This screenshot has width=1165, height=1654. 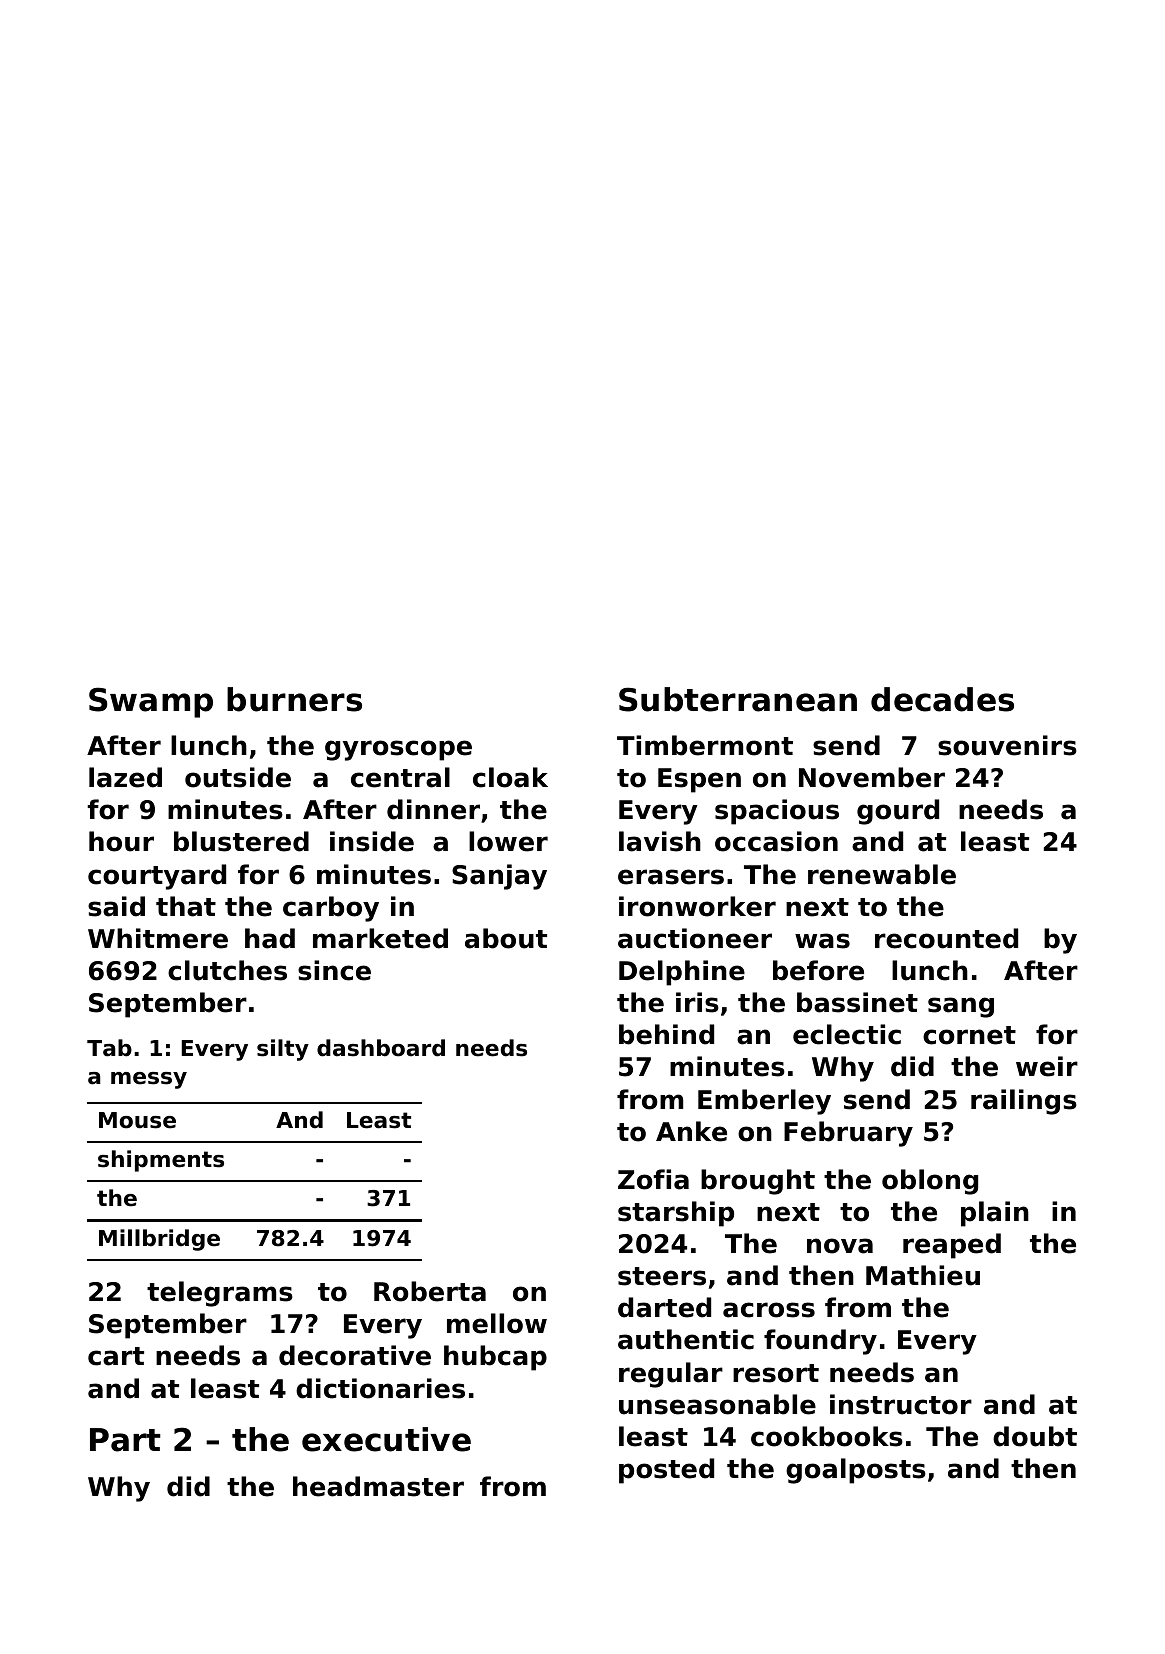 What do you see at coordinates (653, 1179) in the screenshot?
I see `Zofia` at bounding box center [653, 1179].
